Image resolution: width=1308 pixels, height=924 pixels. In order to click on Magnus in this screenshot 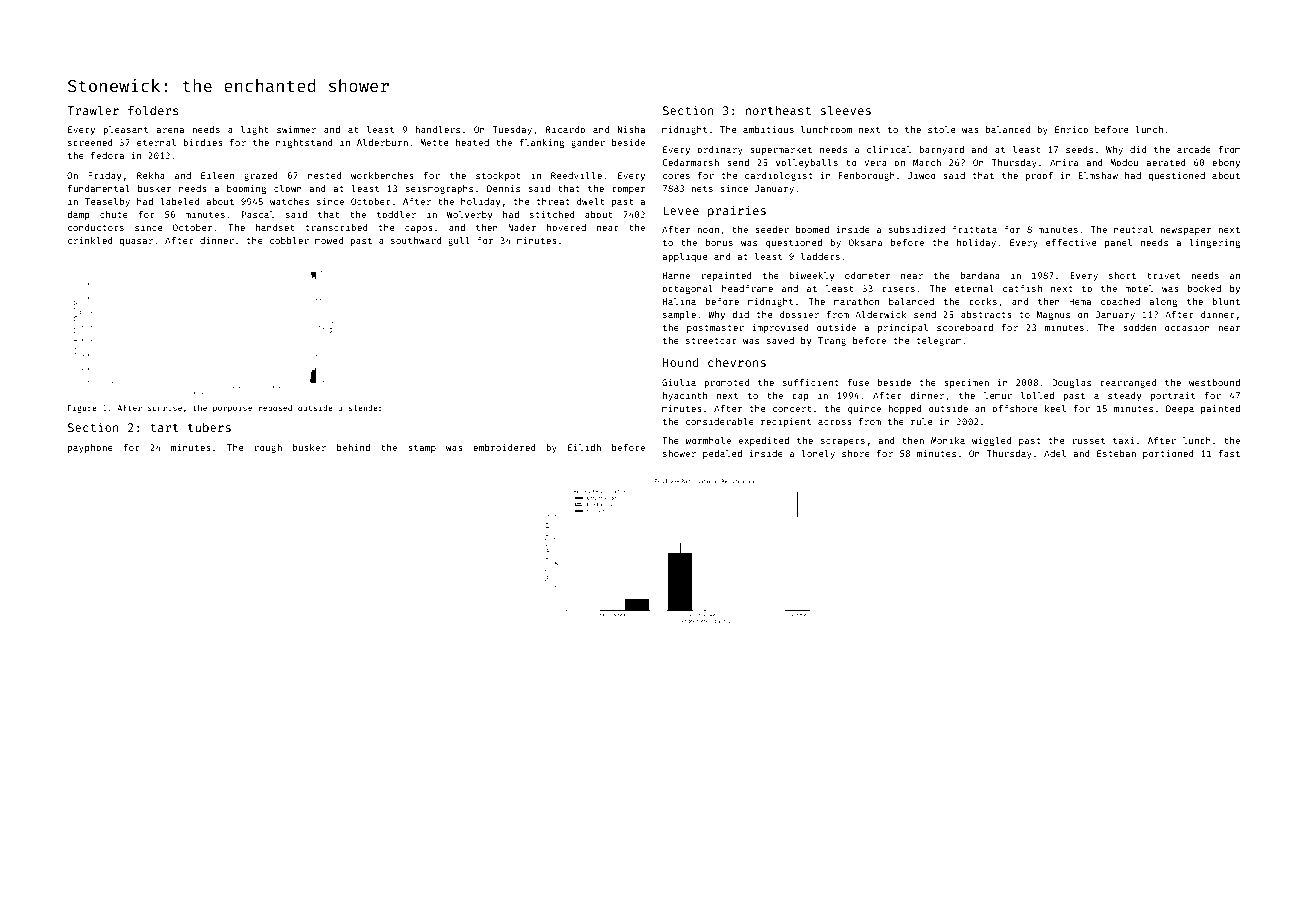, I will do `click(1053, 315)`.
